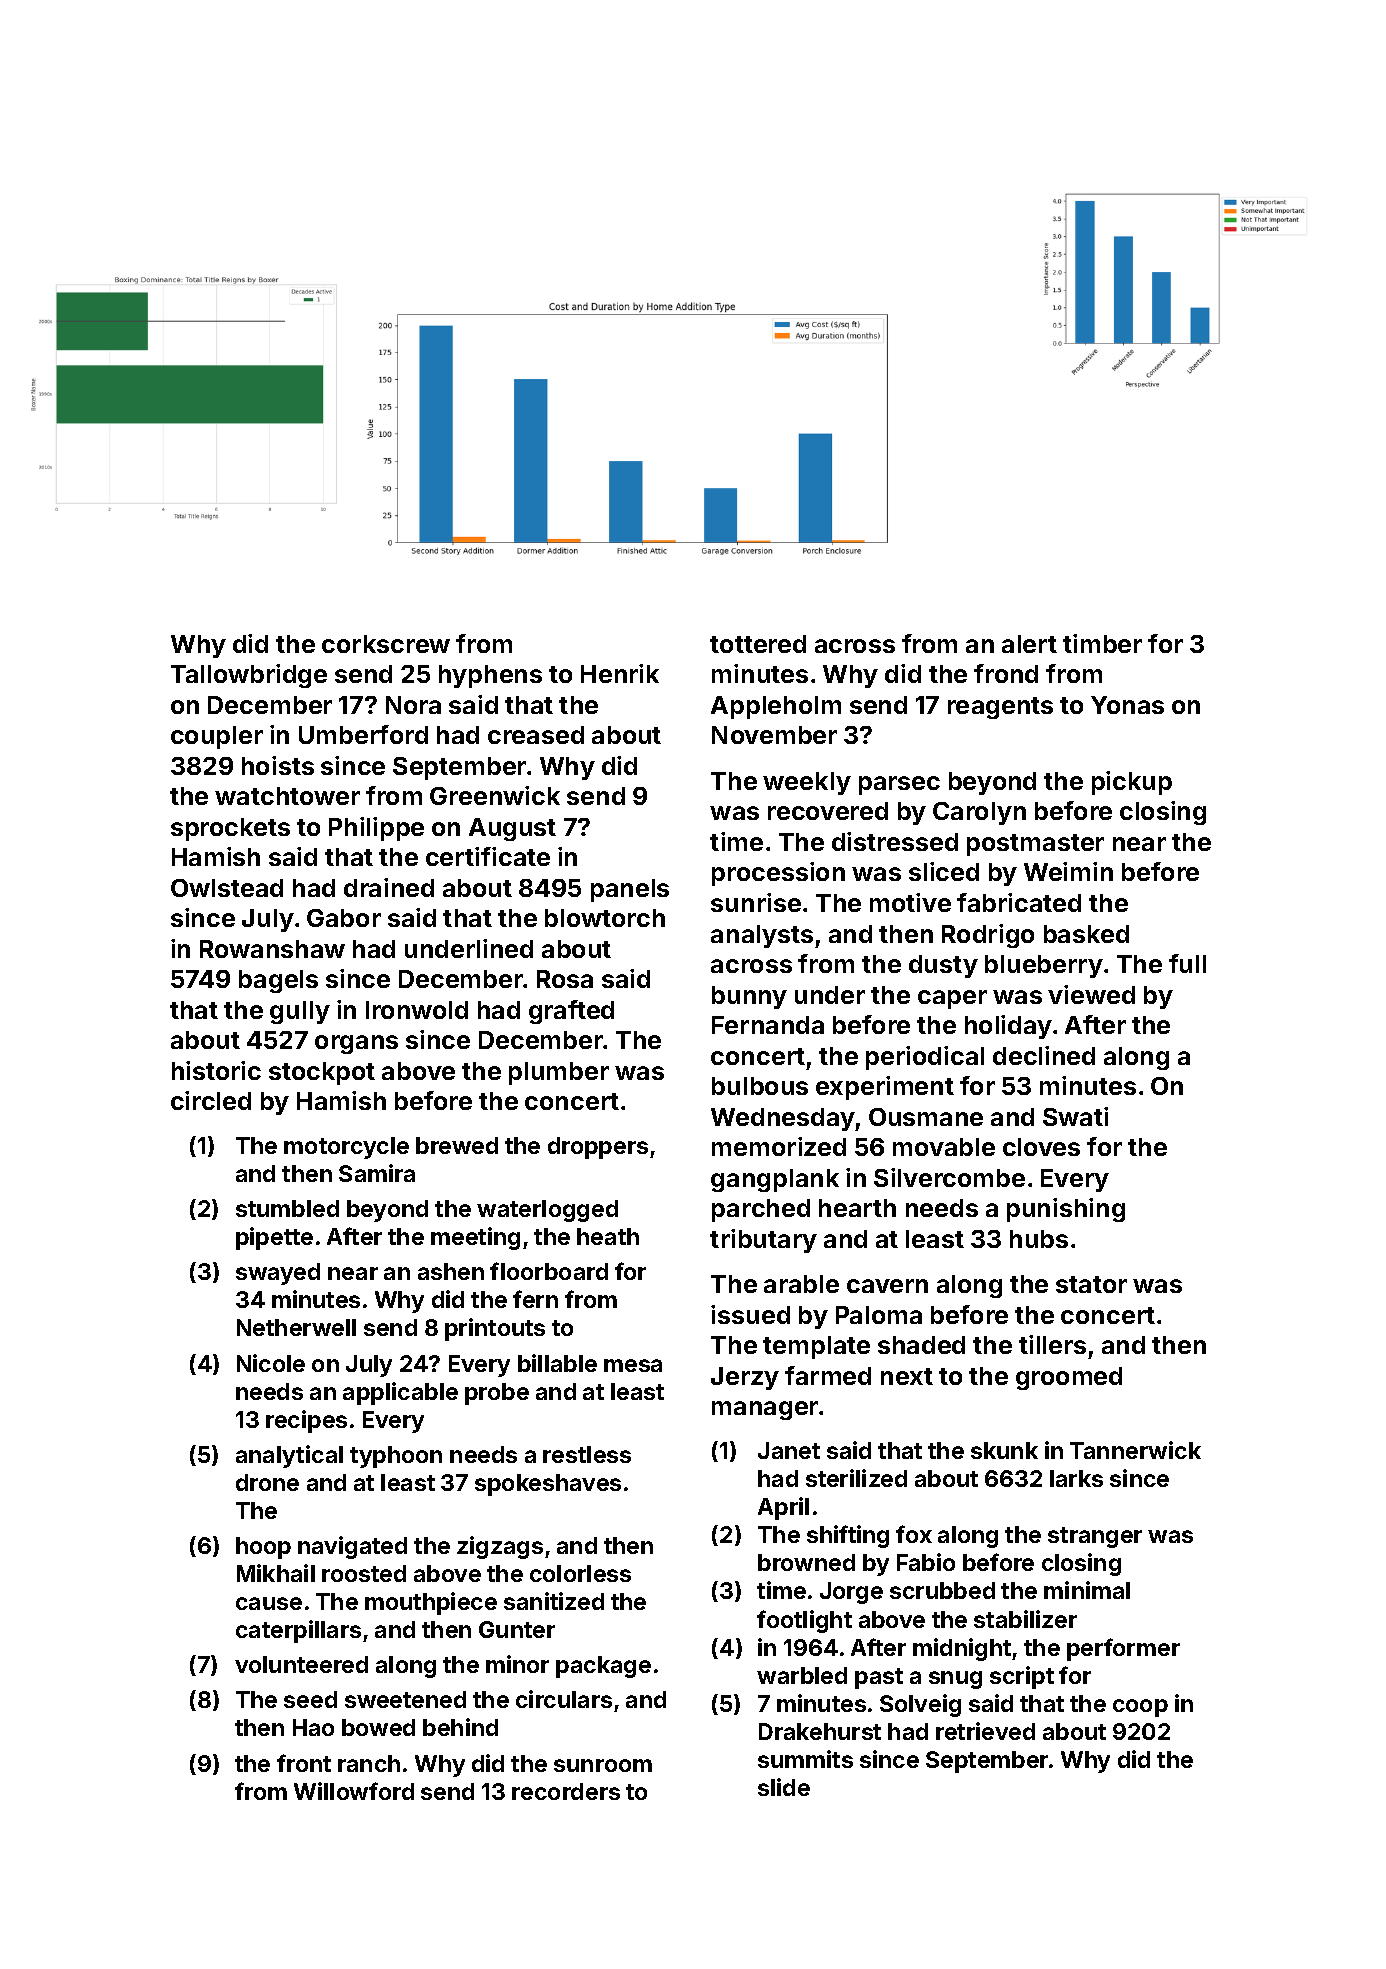  Describe the element at coordinates (802, 1675) in the screenshot. I see `warbled` at that location.
